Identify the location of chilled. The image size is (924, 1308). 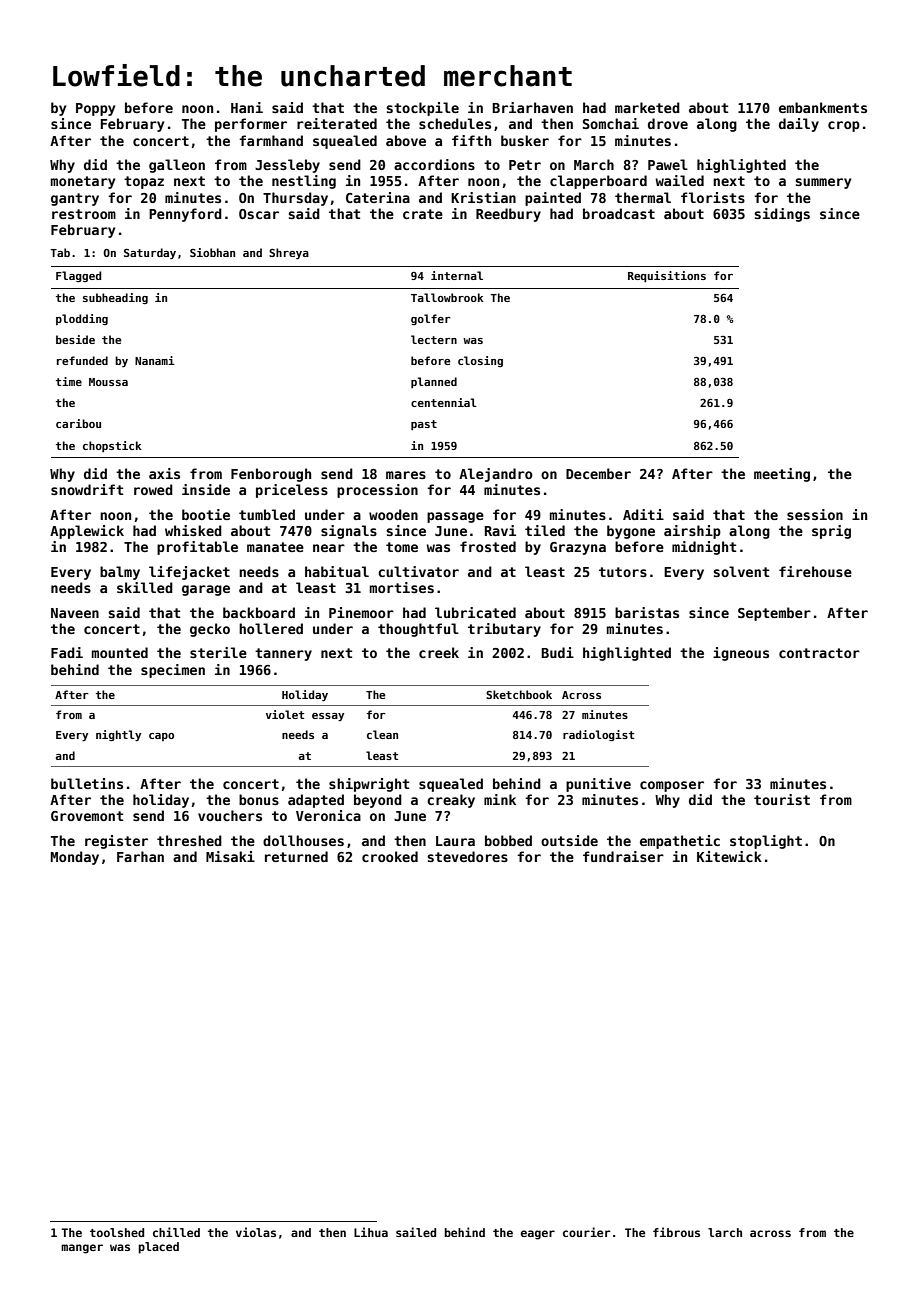
(176, 1232).
